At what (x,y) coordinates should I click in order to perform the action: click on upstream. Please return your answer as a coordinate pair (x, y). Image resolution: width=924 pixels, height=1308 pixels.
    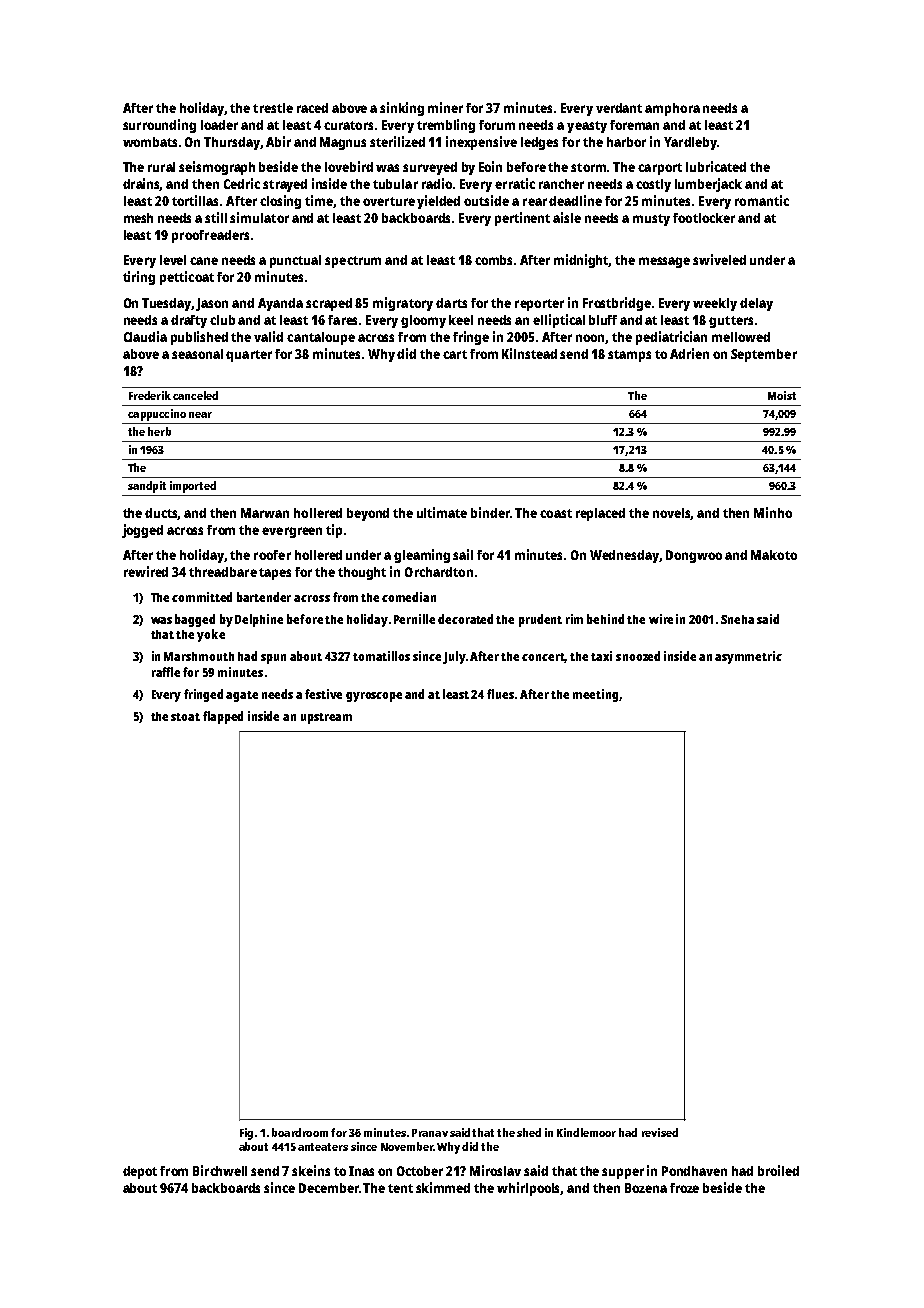
    Looking at the image, I should click on (326, 718).
